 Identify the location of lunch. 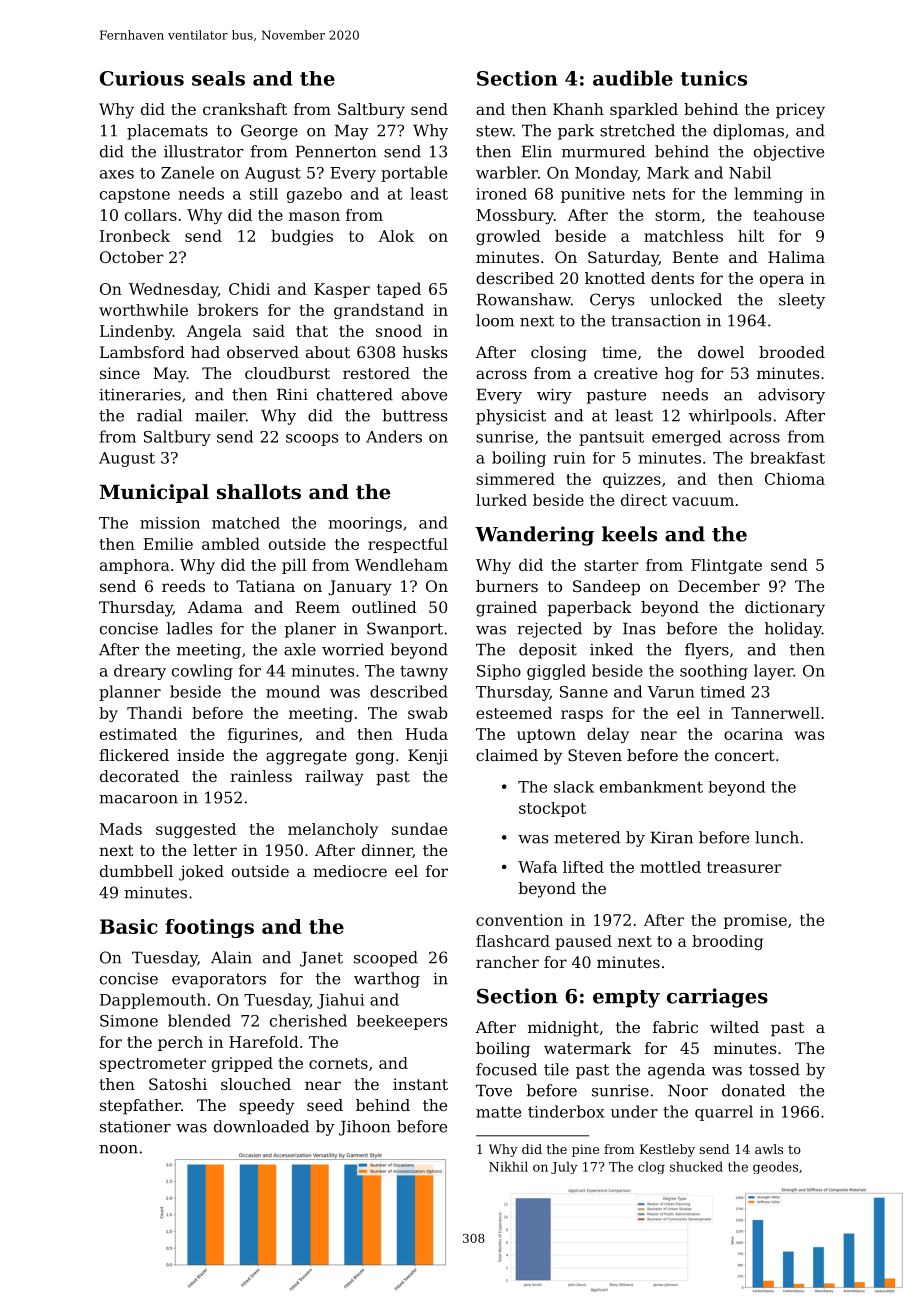
(777, 837).
